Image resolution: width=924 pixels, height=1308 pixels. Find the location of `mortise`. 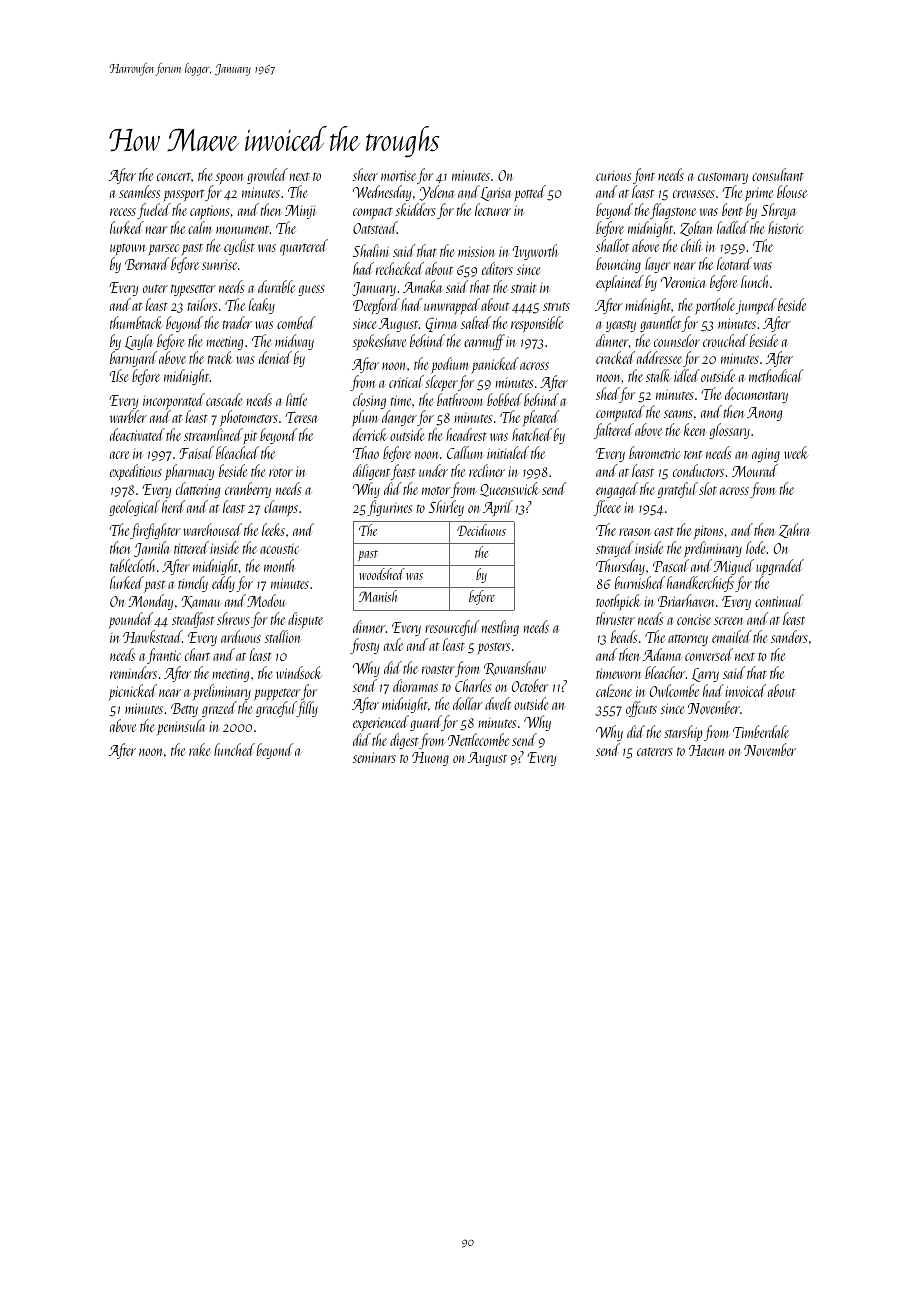

mortise is located at coordinates (398, 175).
